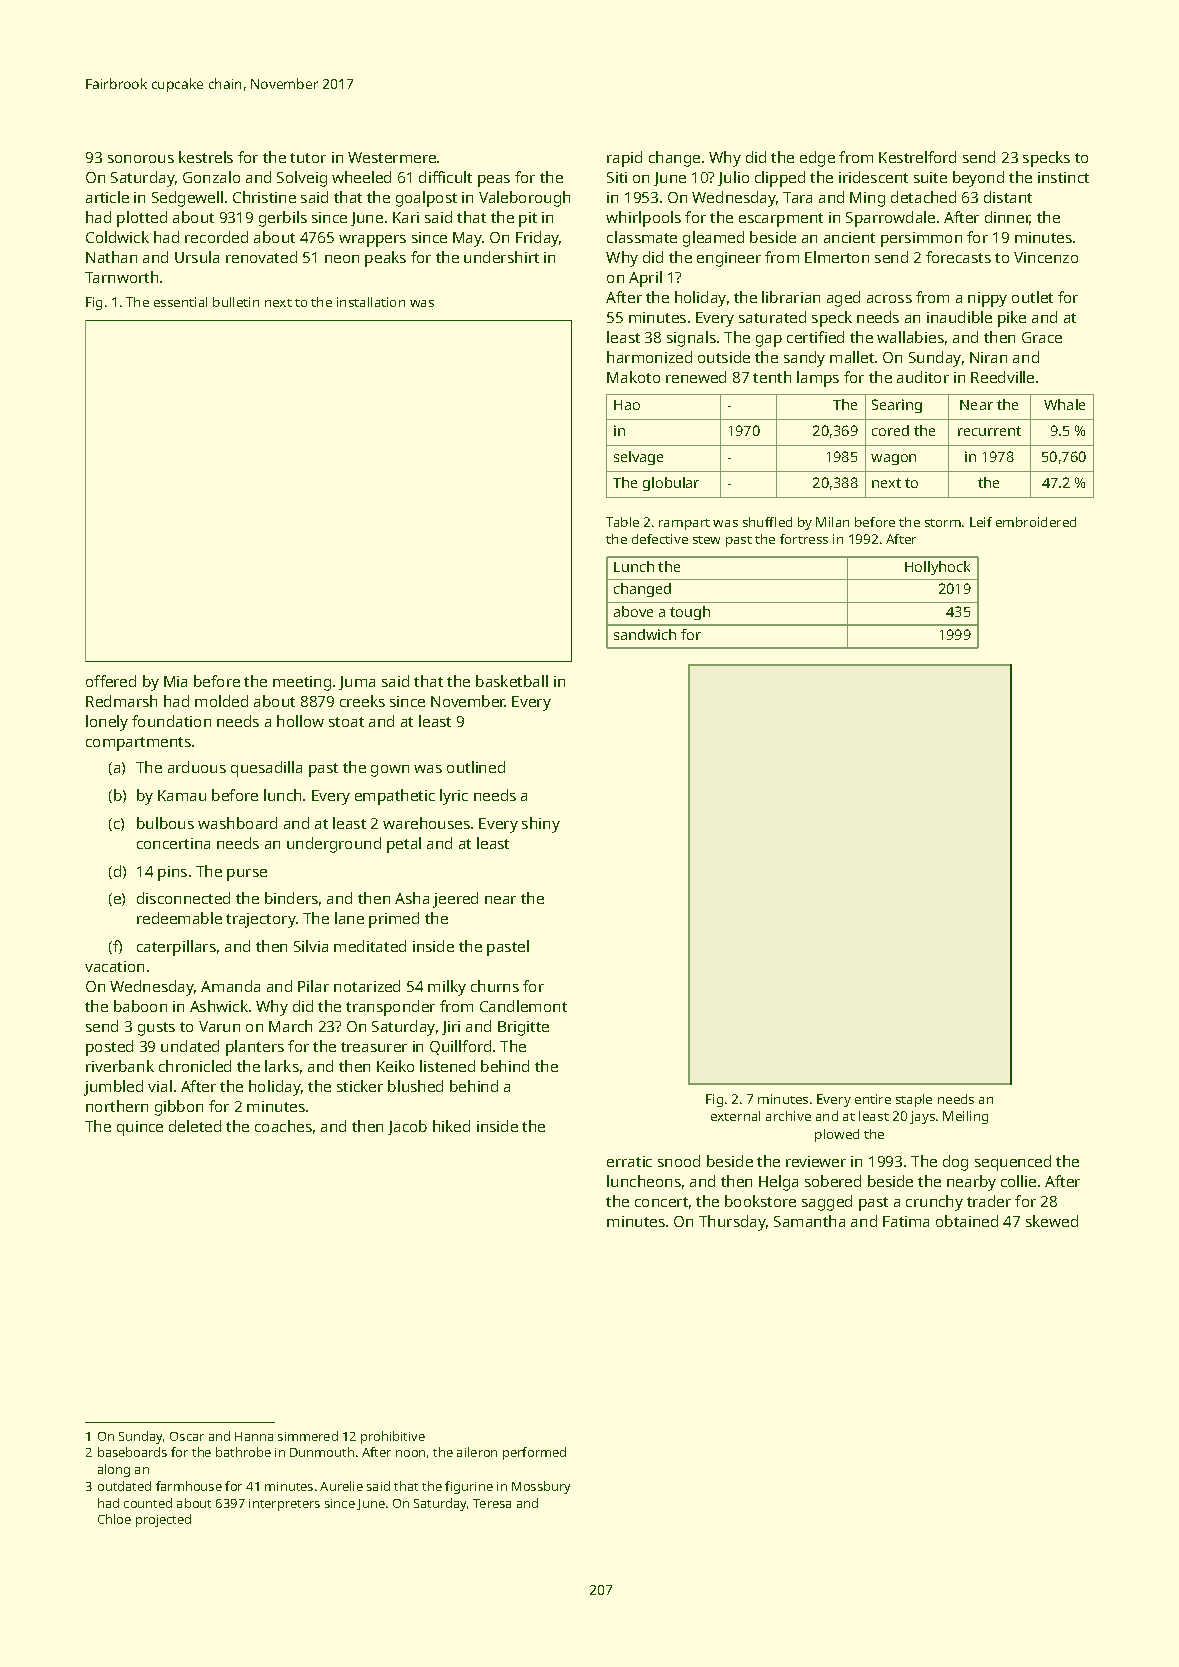  What do you see at coordinates (696, 377) in the page?
I see `renewed` at bounding box center [696, 377].
